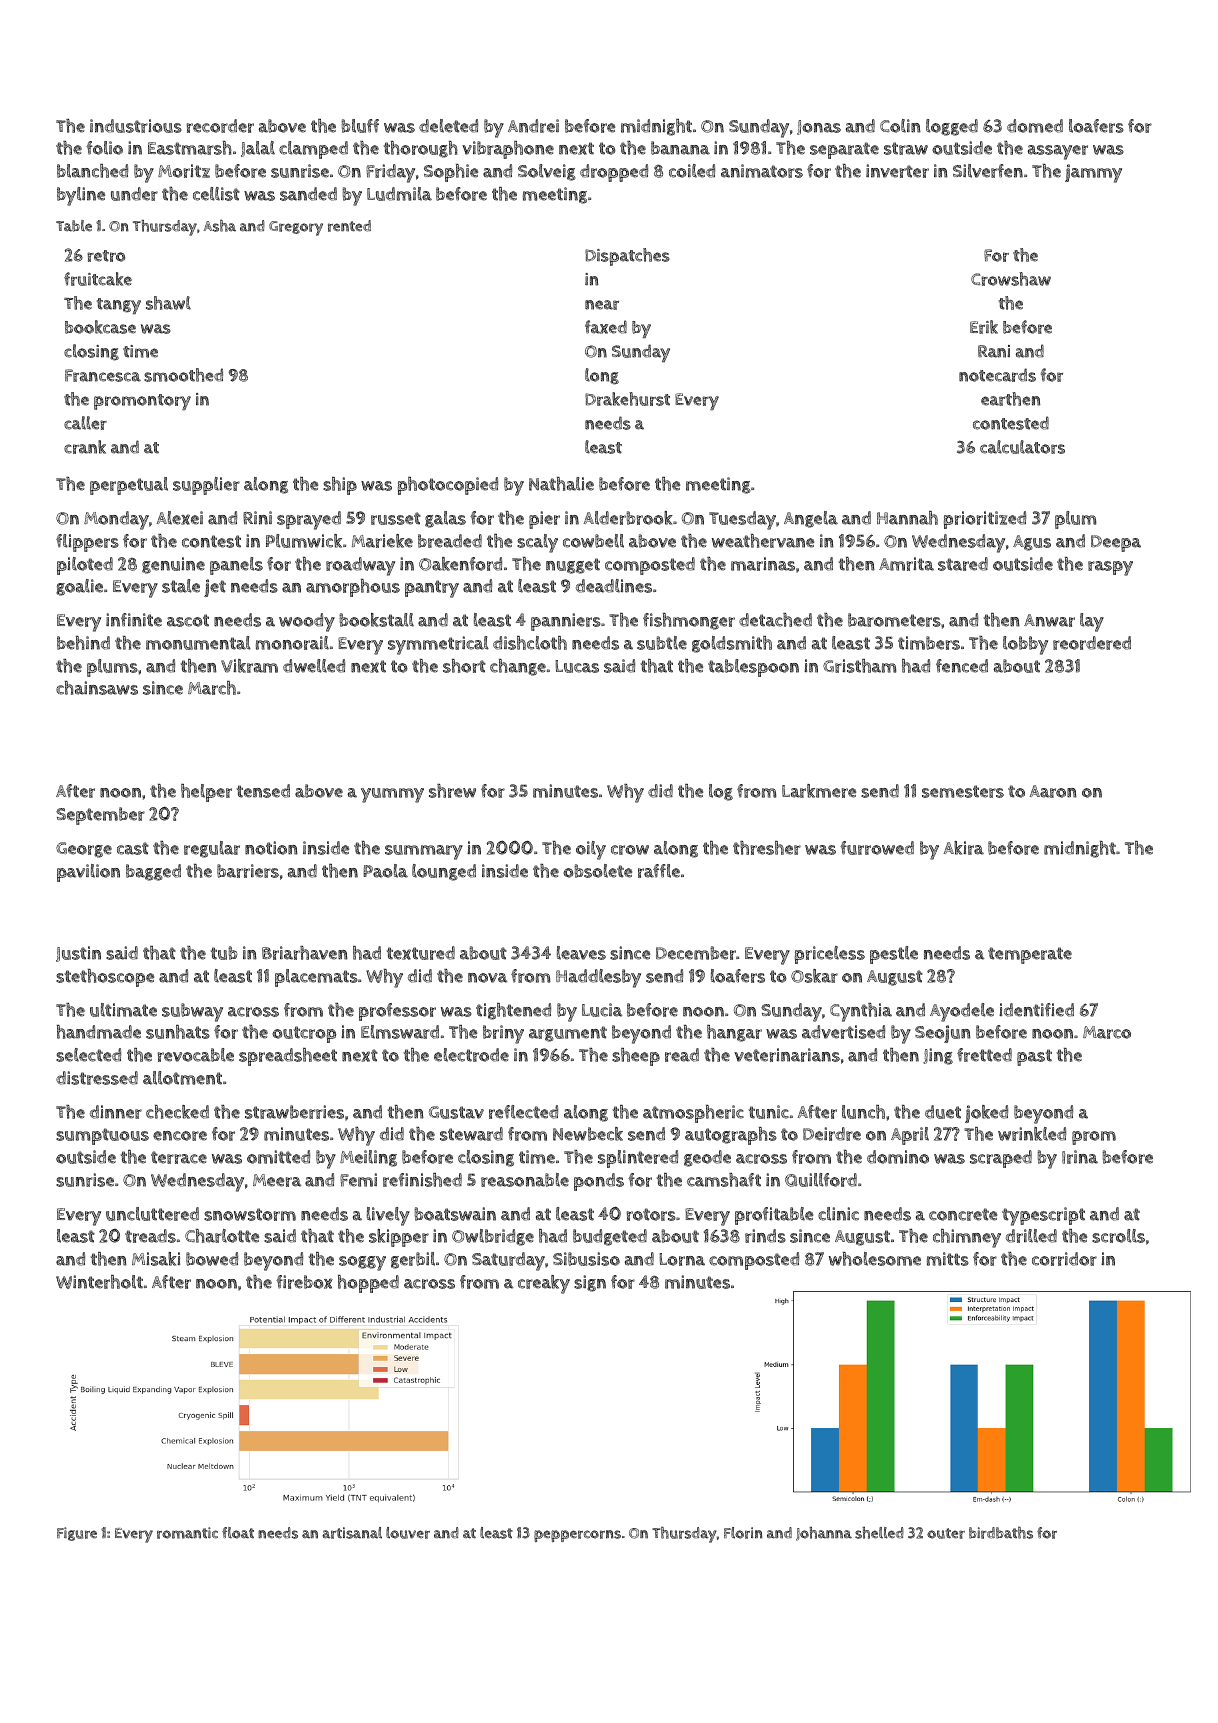 The height and width of the image is (1723, 1218). What do you see at coordinates (1001, 1533) in the image?
I see `birdbaths` at bounding box center [1001, 1533].
